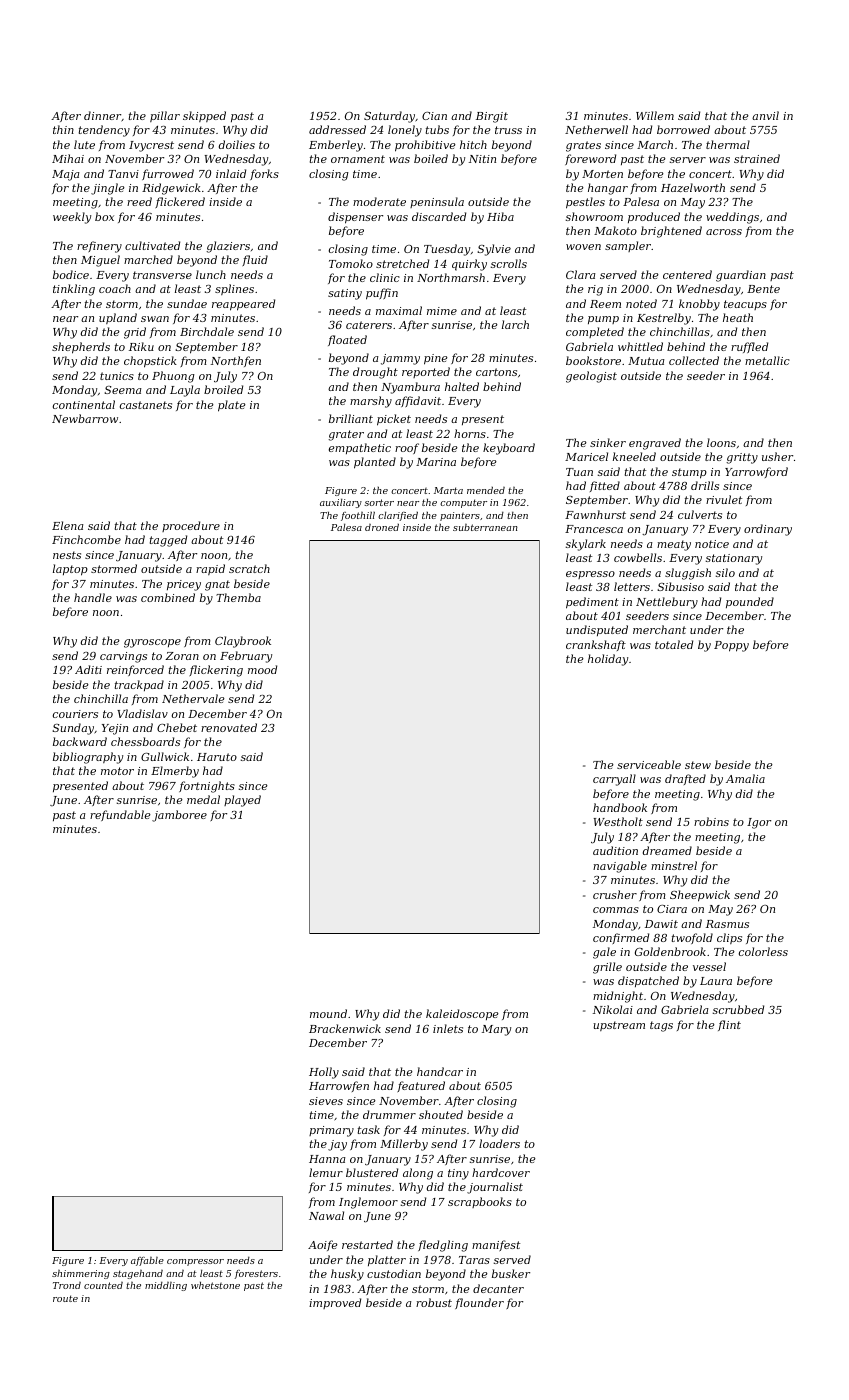 This screenshot has width=849, height=1400. I want to click on route, so click(65, 1298).
